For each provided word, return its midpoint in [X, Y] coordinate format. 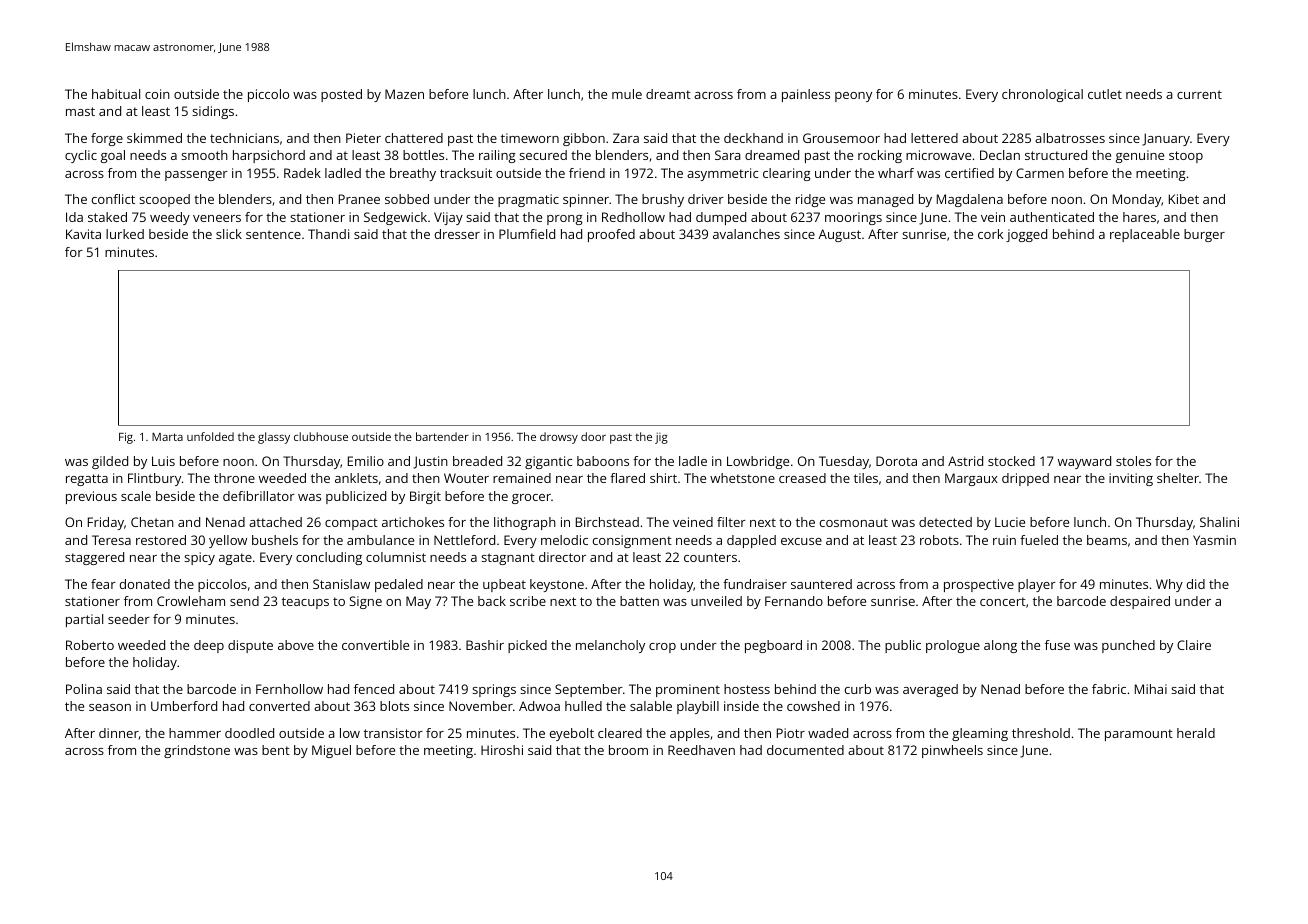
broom [628, 750]
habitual [116, 94]
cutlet [1105, 94]
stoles [1133, 461]
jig [661, 438]
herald [1196, 733]
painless [806, 95]
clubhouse [321, 436]
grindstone [197, 751]
